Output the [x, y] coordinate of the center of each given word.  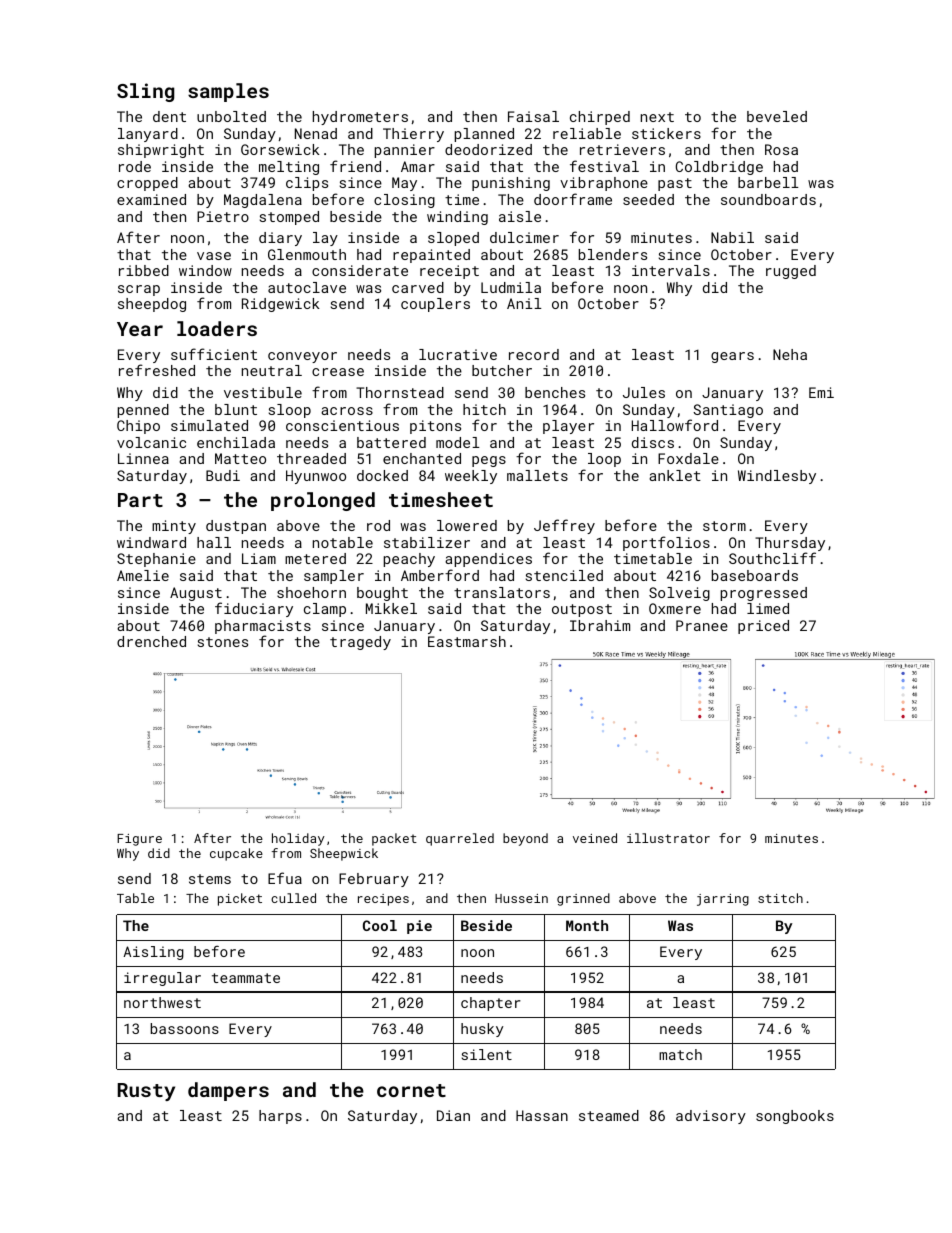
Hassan [542, 1115]
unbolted [231, 116]
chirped [600, 118]
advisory [711, 1117]
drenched [151, 641]
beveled [777, 116]
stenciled [564, 575]
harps [280, 1117]
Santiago [728, 411]
